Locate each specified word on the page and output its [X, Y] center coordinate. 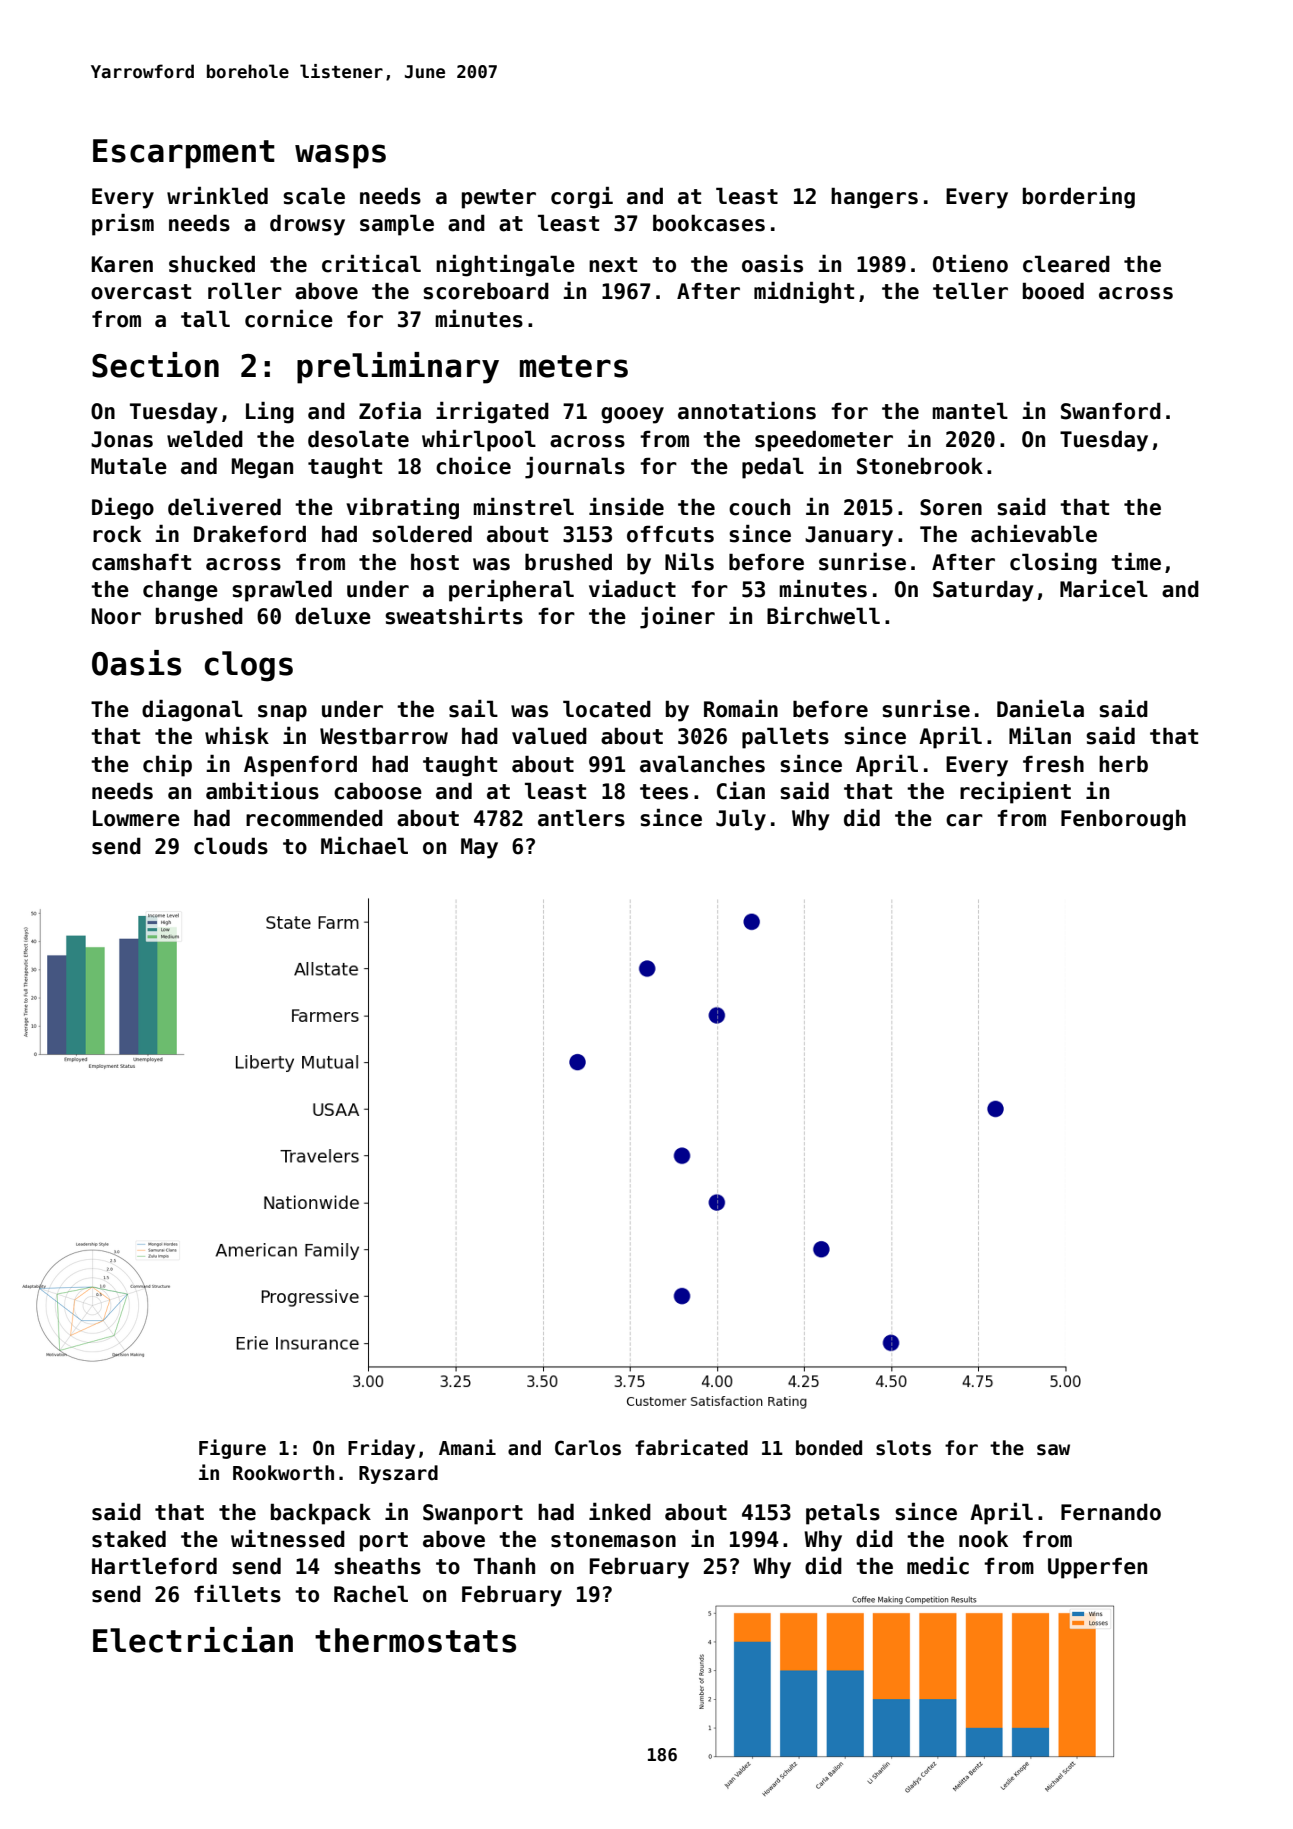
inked [620, 1512]
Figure [232, 1449]
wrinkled [217, 196]
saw [1053, 1450]
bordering [1079, 198]
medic [938, 1566]
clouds [231, 846]
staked [129, 1539]
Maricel [1104, 589]
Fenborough [1123, 820]
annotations [747, 411]
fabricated [691, 1447]
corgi [582, 198]
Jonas [122, 439]
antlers [581, 818]
